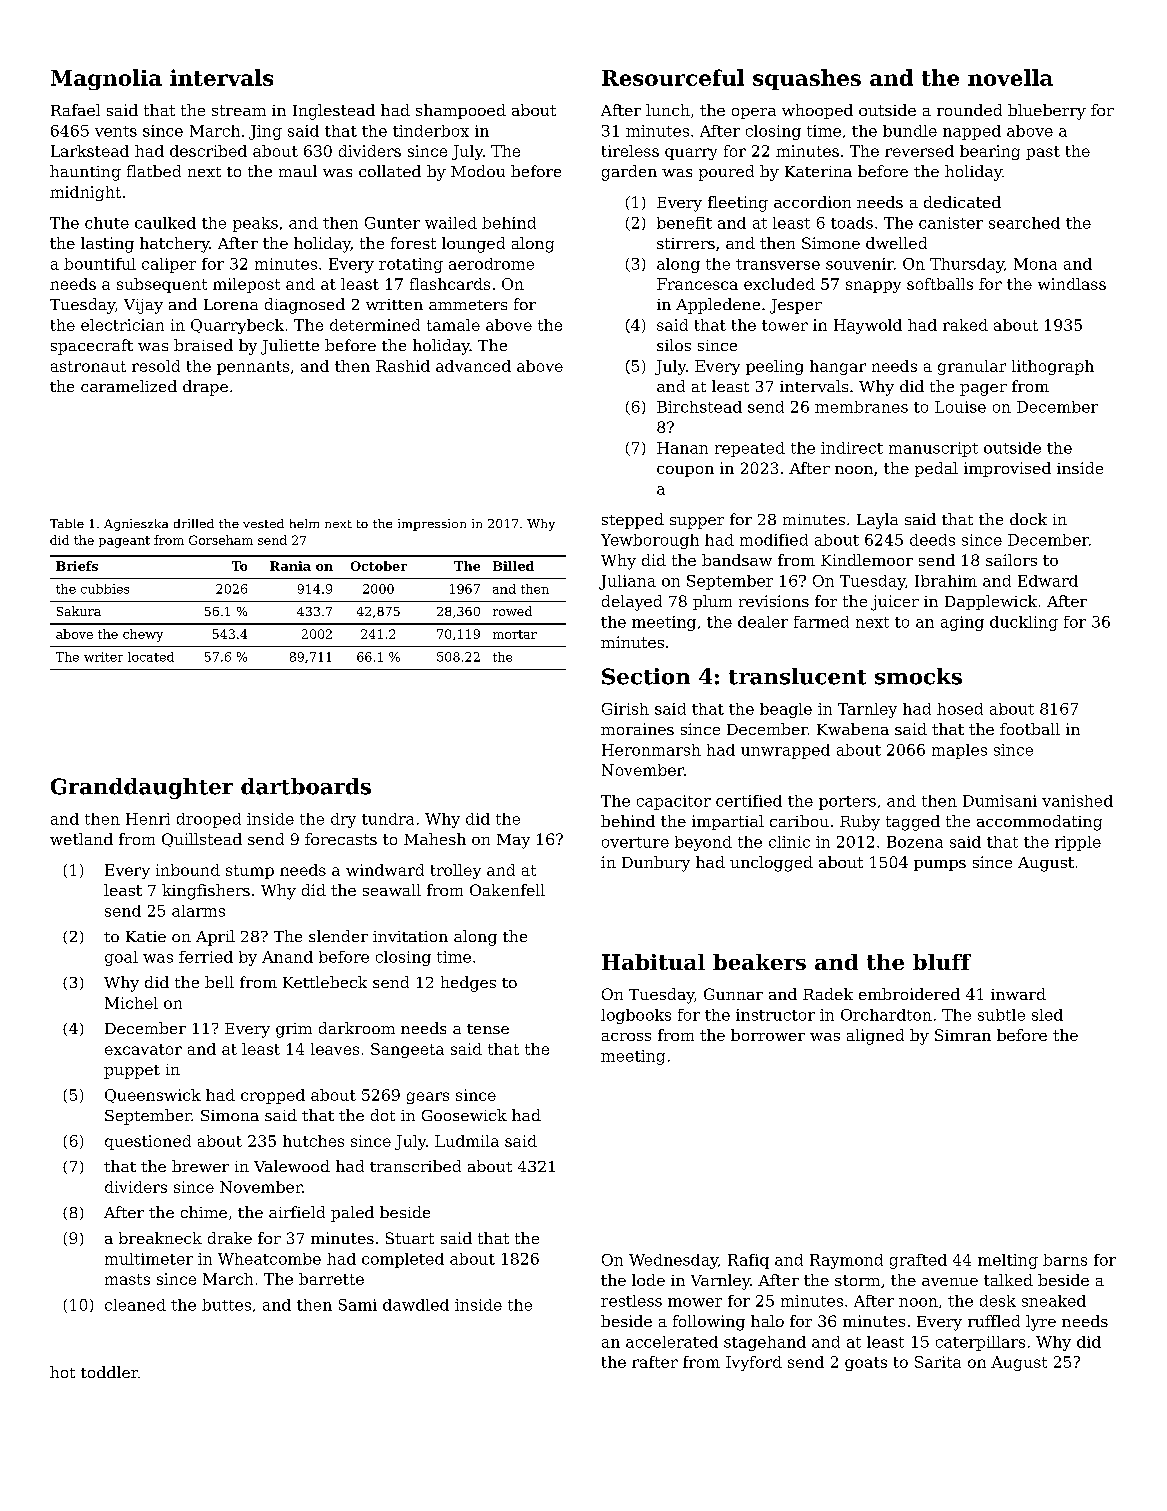 This screenshot has width=1167, height=1511. Describe the element at coordinates (230, 1238) in the screenshot. I see `drake` at that location.
